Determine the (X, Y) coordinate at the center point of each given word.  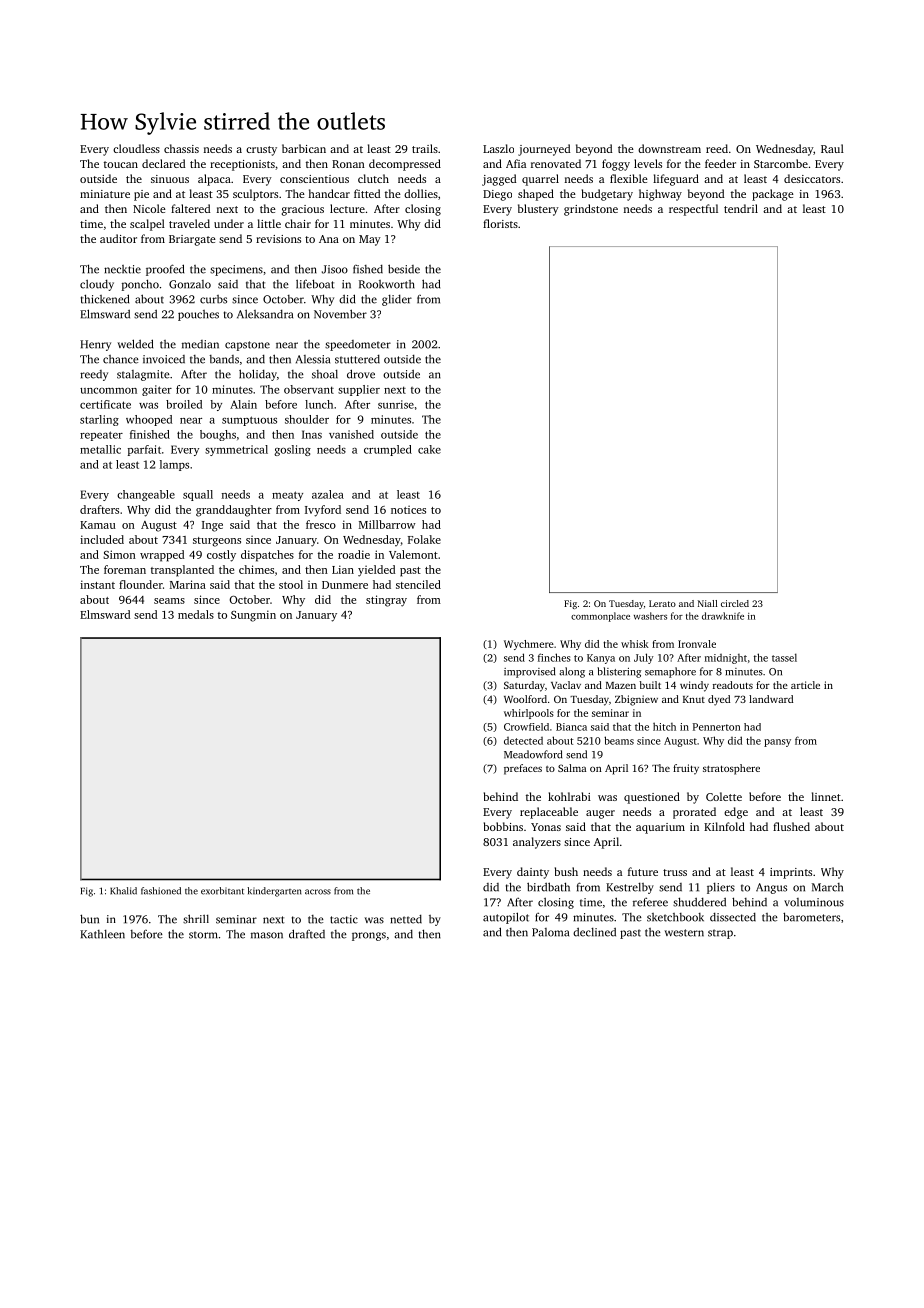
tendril (741, 208)
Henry (95, 345)
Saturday (524, 686)
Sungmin (253, 616)
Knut (694, 699)
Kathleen (102, 934)
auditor (118, 238)
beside (404, 269)
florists (500, 223)
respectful (693, 210)
